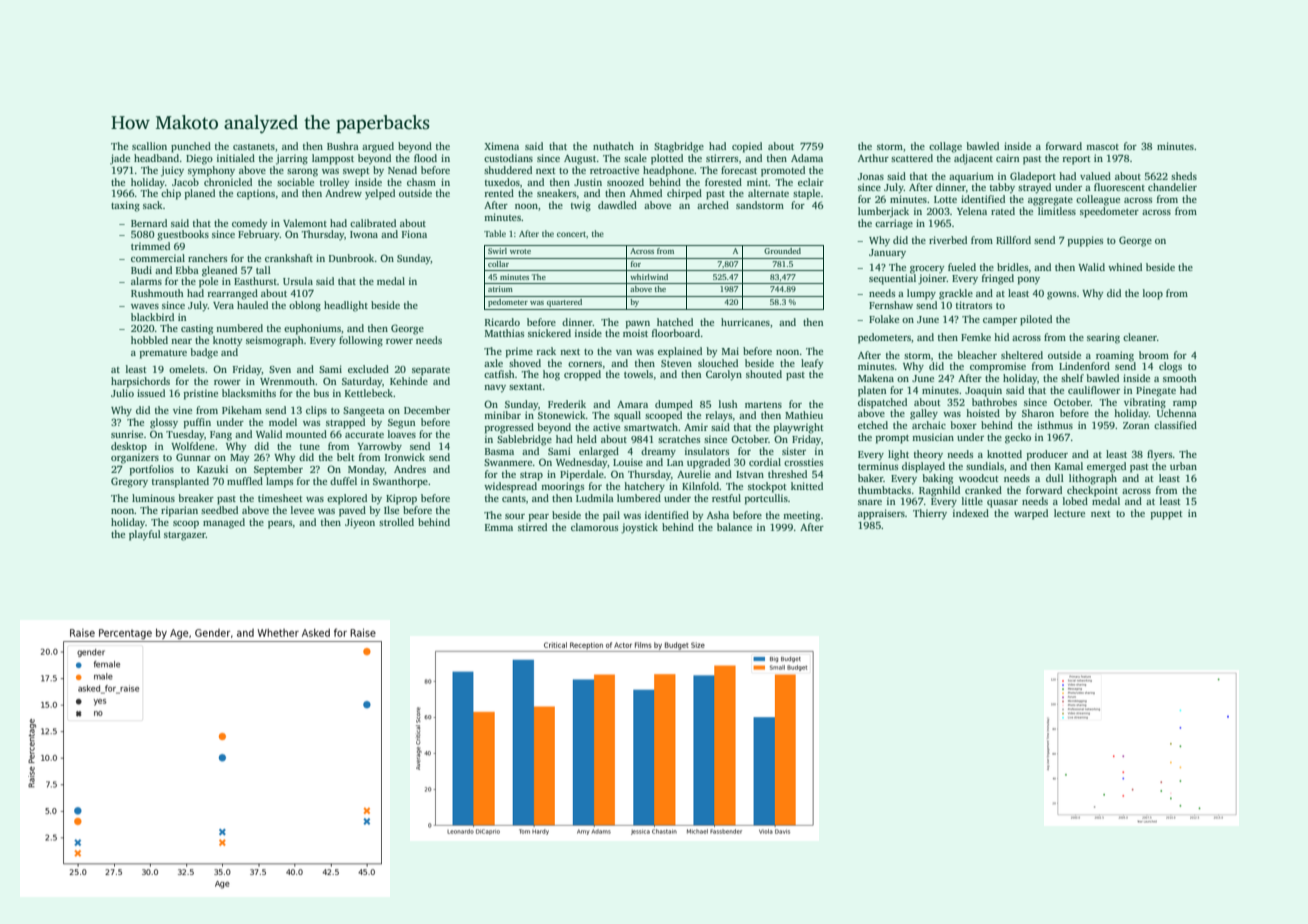  Describe the element at coordinates (581, 206) in the image. I see `twig` at that location.
